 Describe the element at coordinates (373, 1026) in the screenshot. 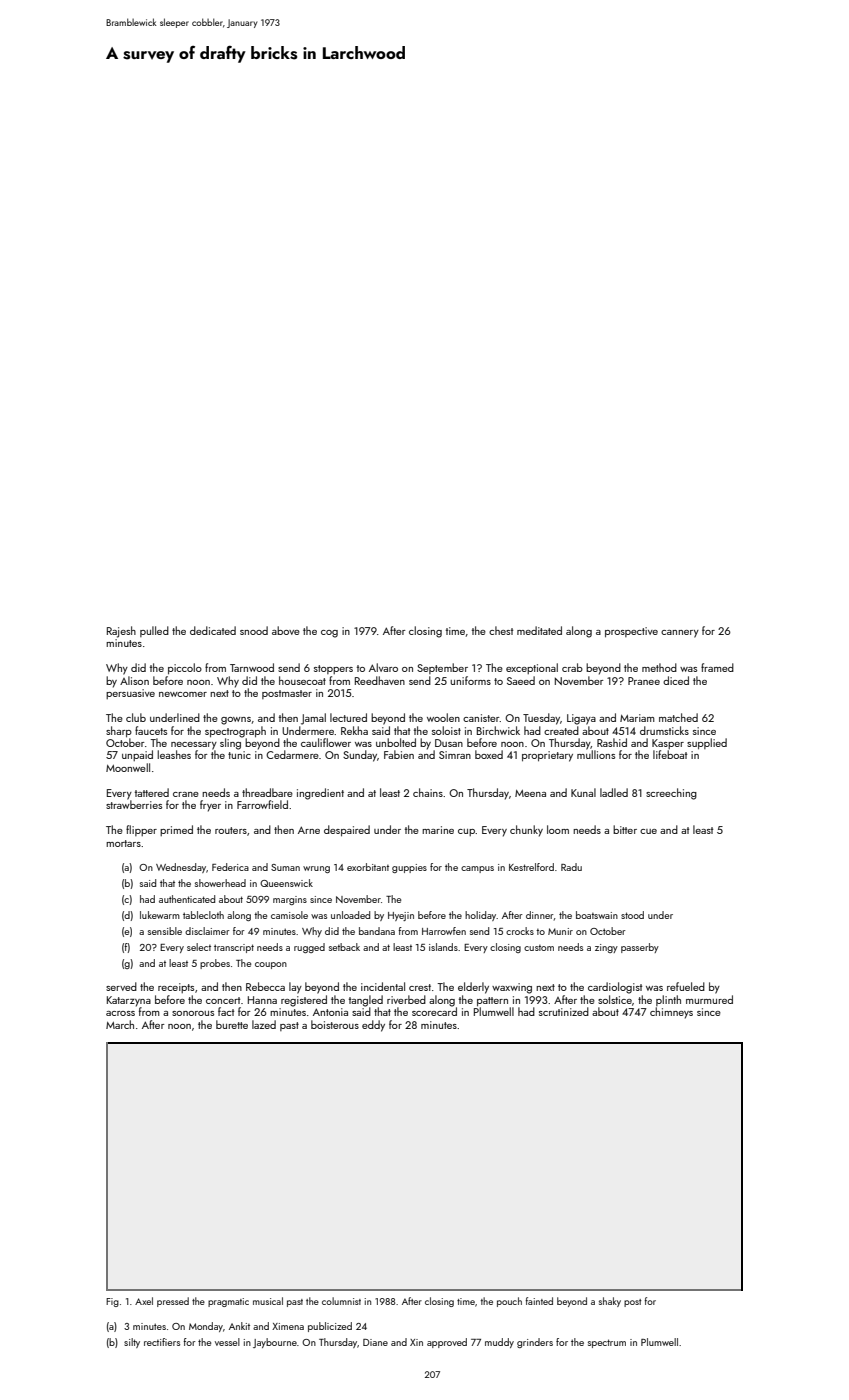

I see `eddy` at that location.
